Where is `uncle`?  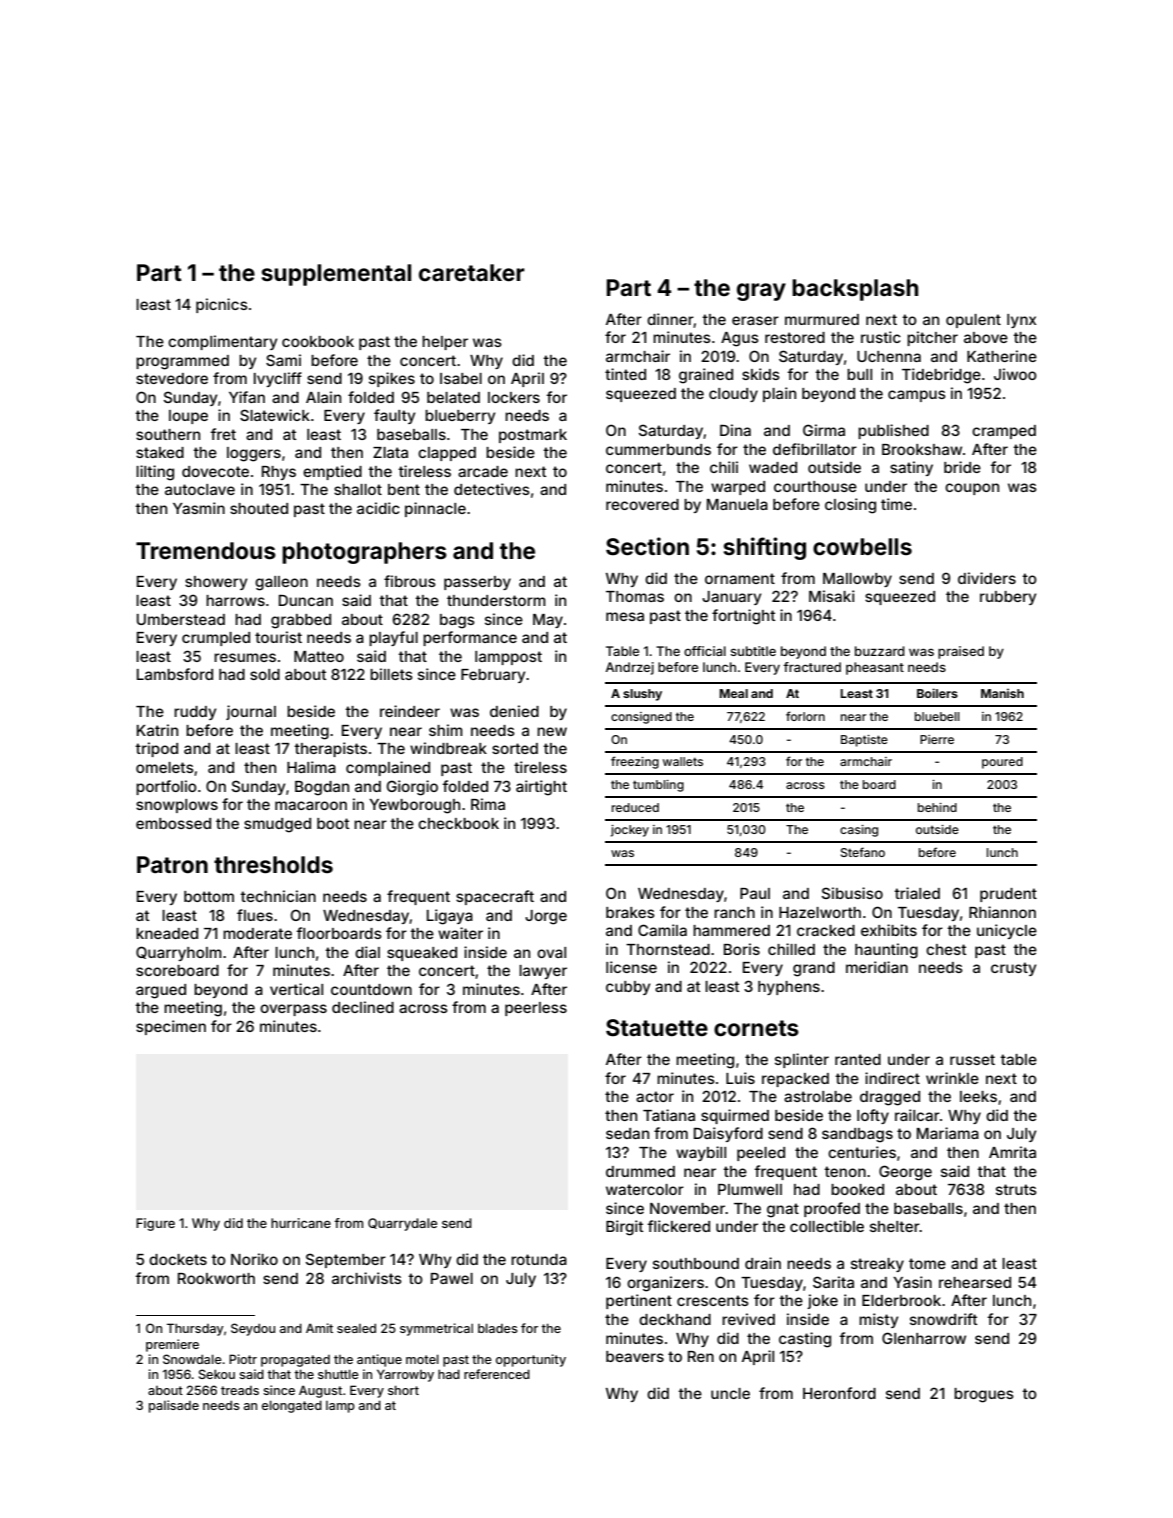
uncle is located at coordinates (730, 1393).
